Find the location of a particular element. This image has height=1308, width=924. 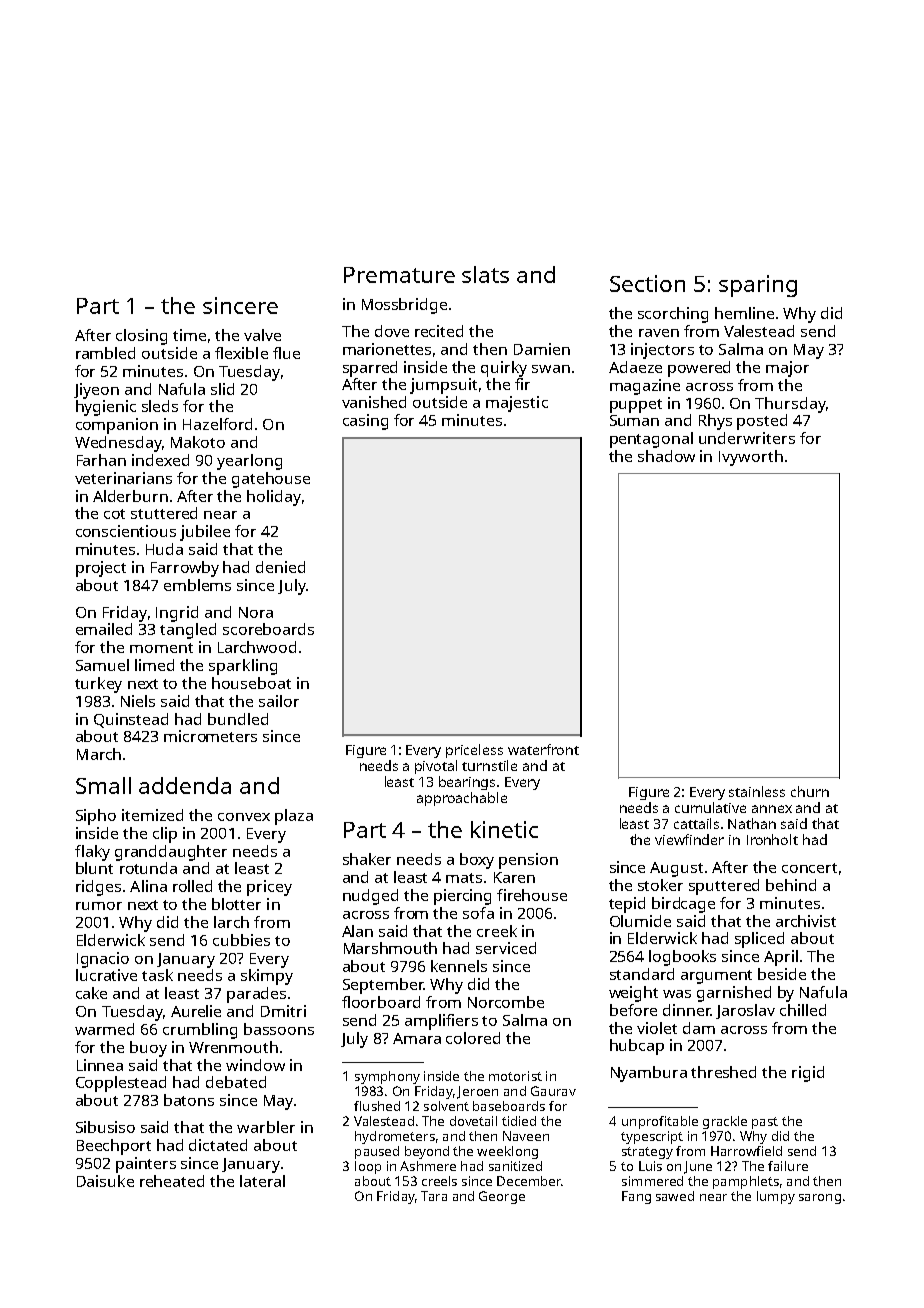

closing is located at coordinates (141, 337).
